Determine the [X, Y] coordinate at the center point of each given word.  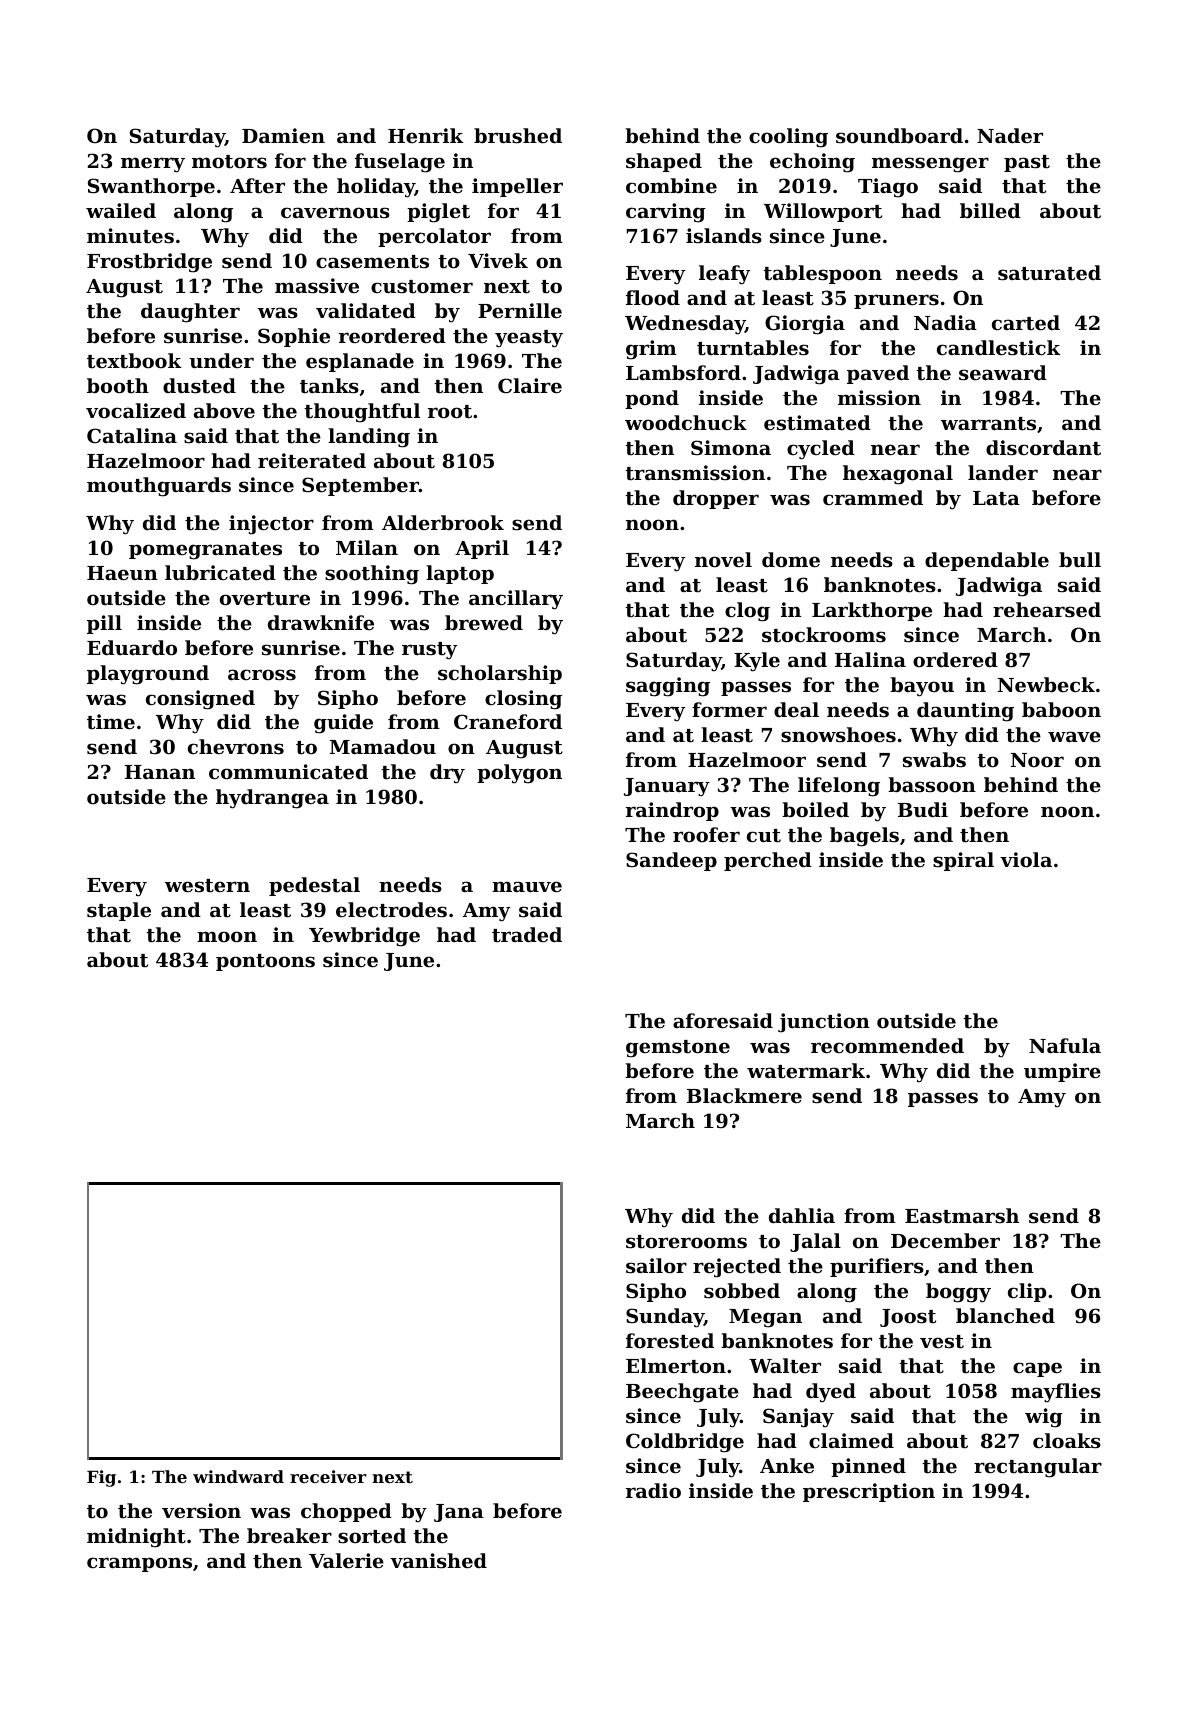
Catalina [132, 435]
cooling [788, 138]
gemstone [678, 1049]
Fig [101, 1478]
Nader [1010, 135]
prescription [869, 1492]
